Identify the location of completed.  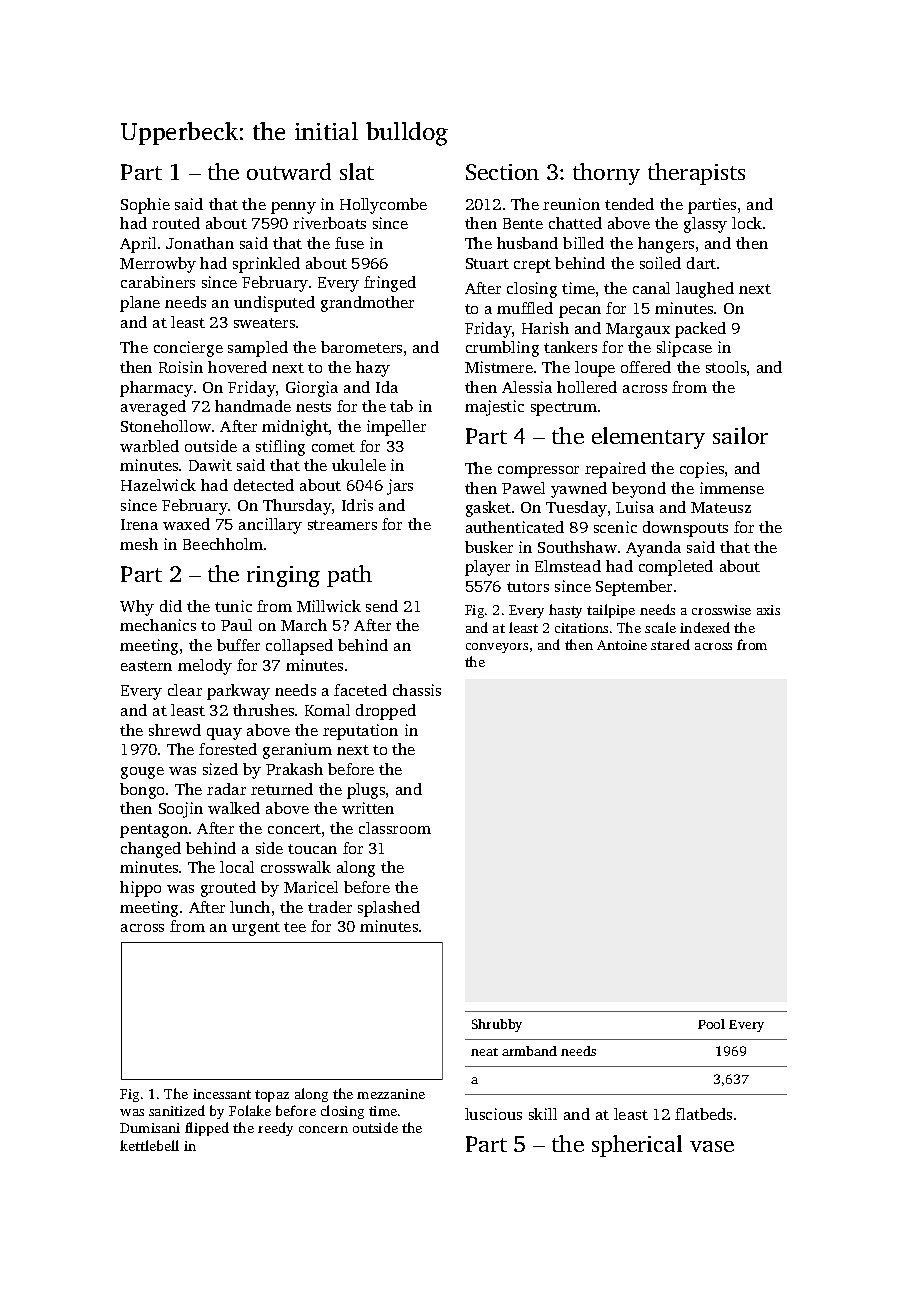
(676, 568).
